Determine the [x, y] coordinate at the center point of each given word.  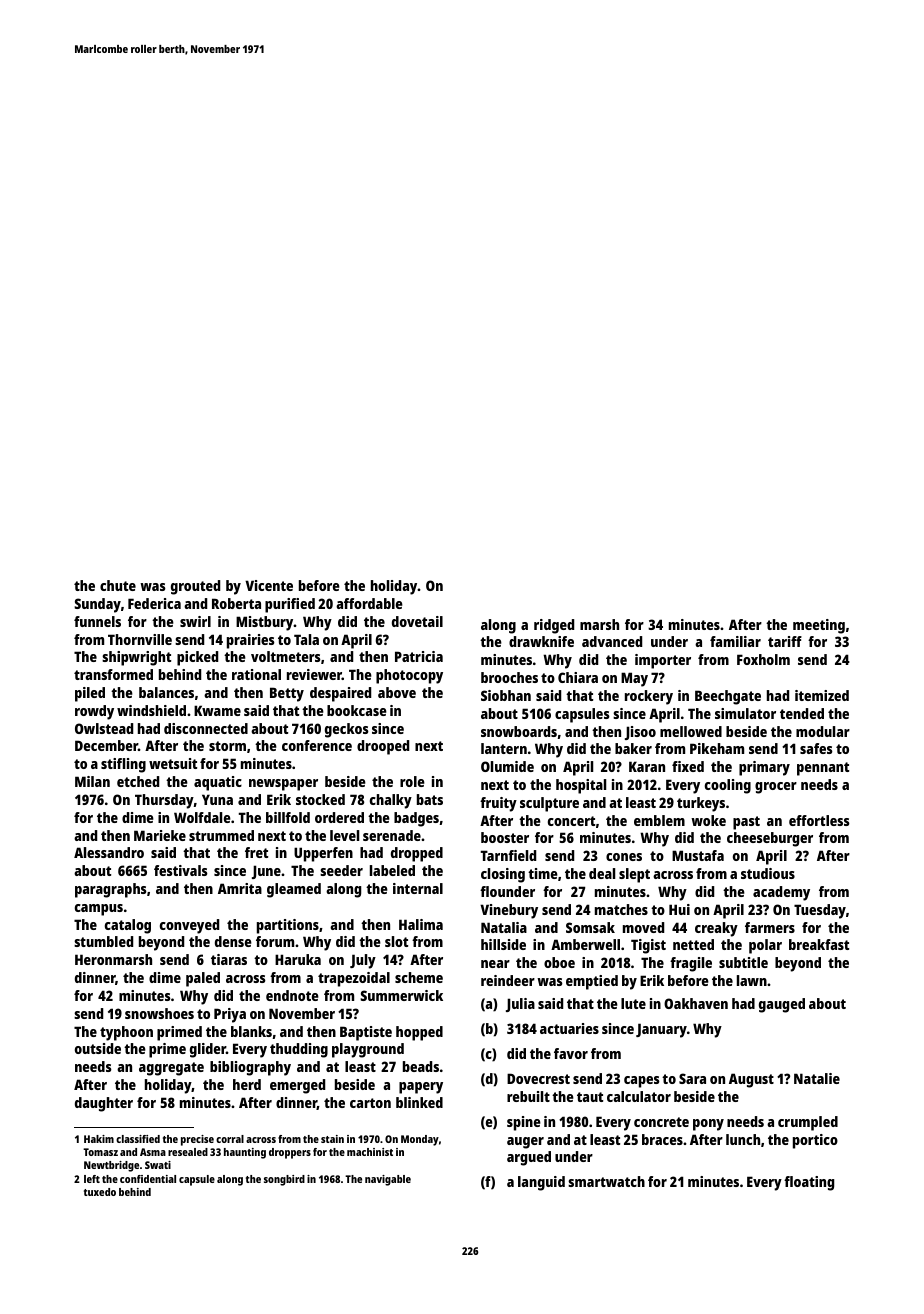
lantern [504, 748]
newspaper [283, 785]
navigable [388, 1180]
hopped [419, 1033]
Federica [154, 603]
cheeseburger [770, 839]
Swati [158, 1165]
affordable [369, 603]
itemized [822, 695]
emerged [297, 1086]
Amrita [240, 888]
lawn [752, 980]
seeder [341, 870]
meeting [819, 626]
